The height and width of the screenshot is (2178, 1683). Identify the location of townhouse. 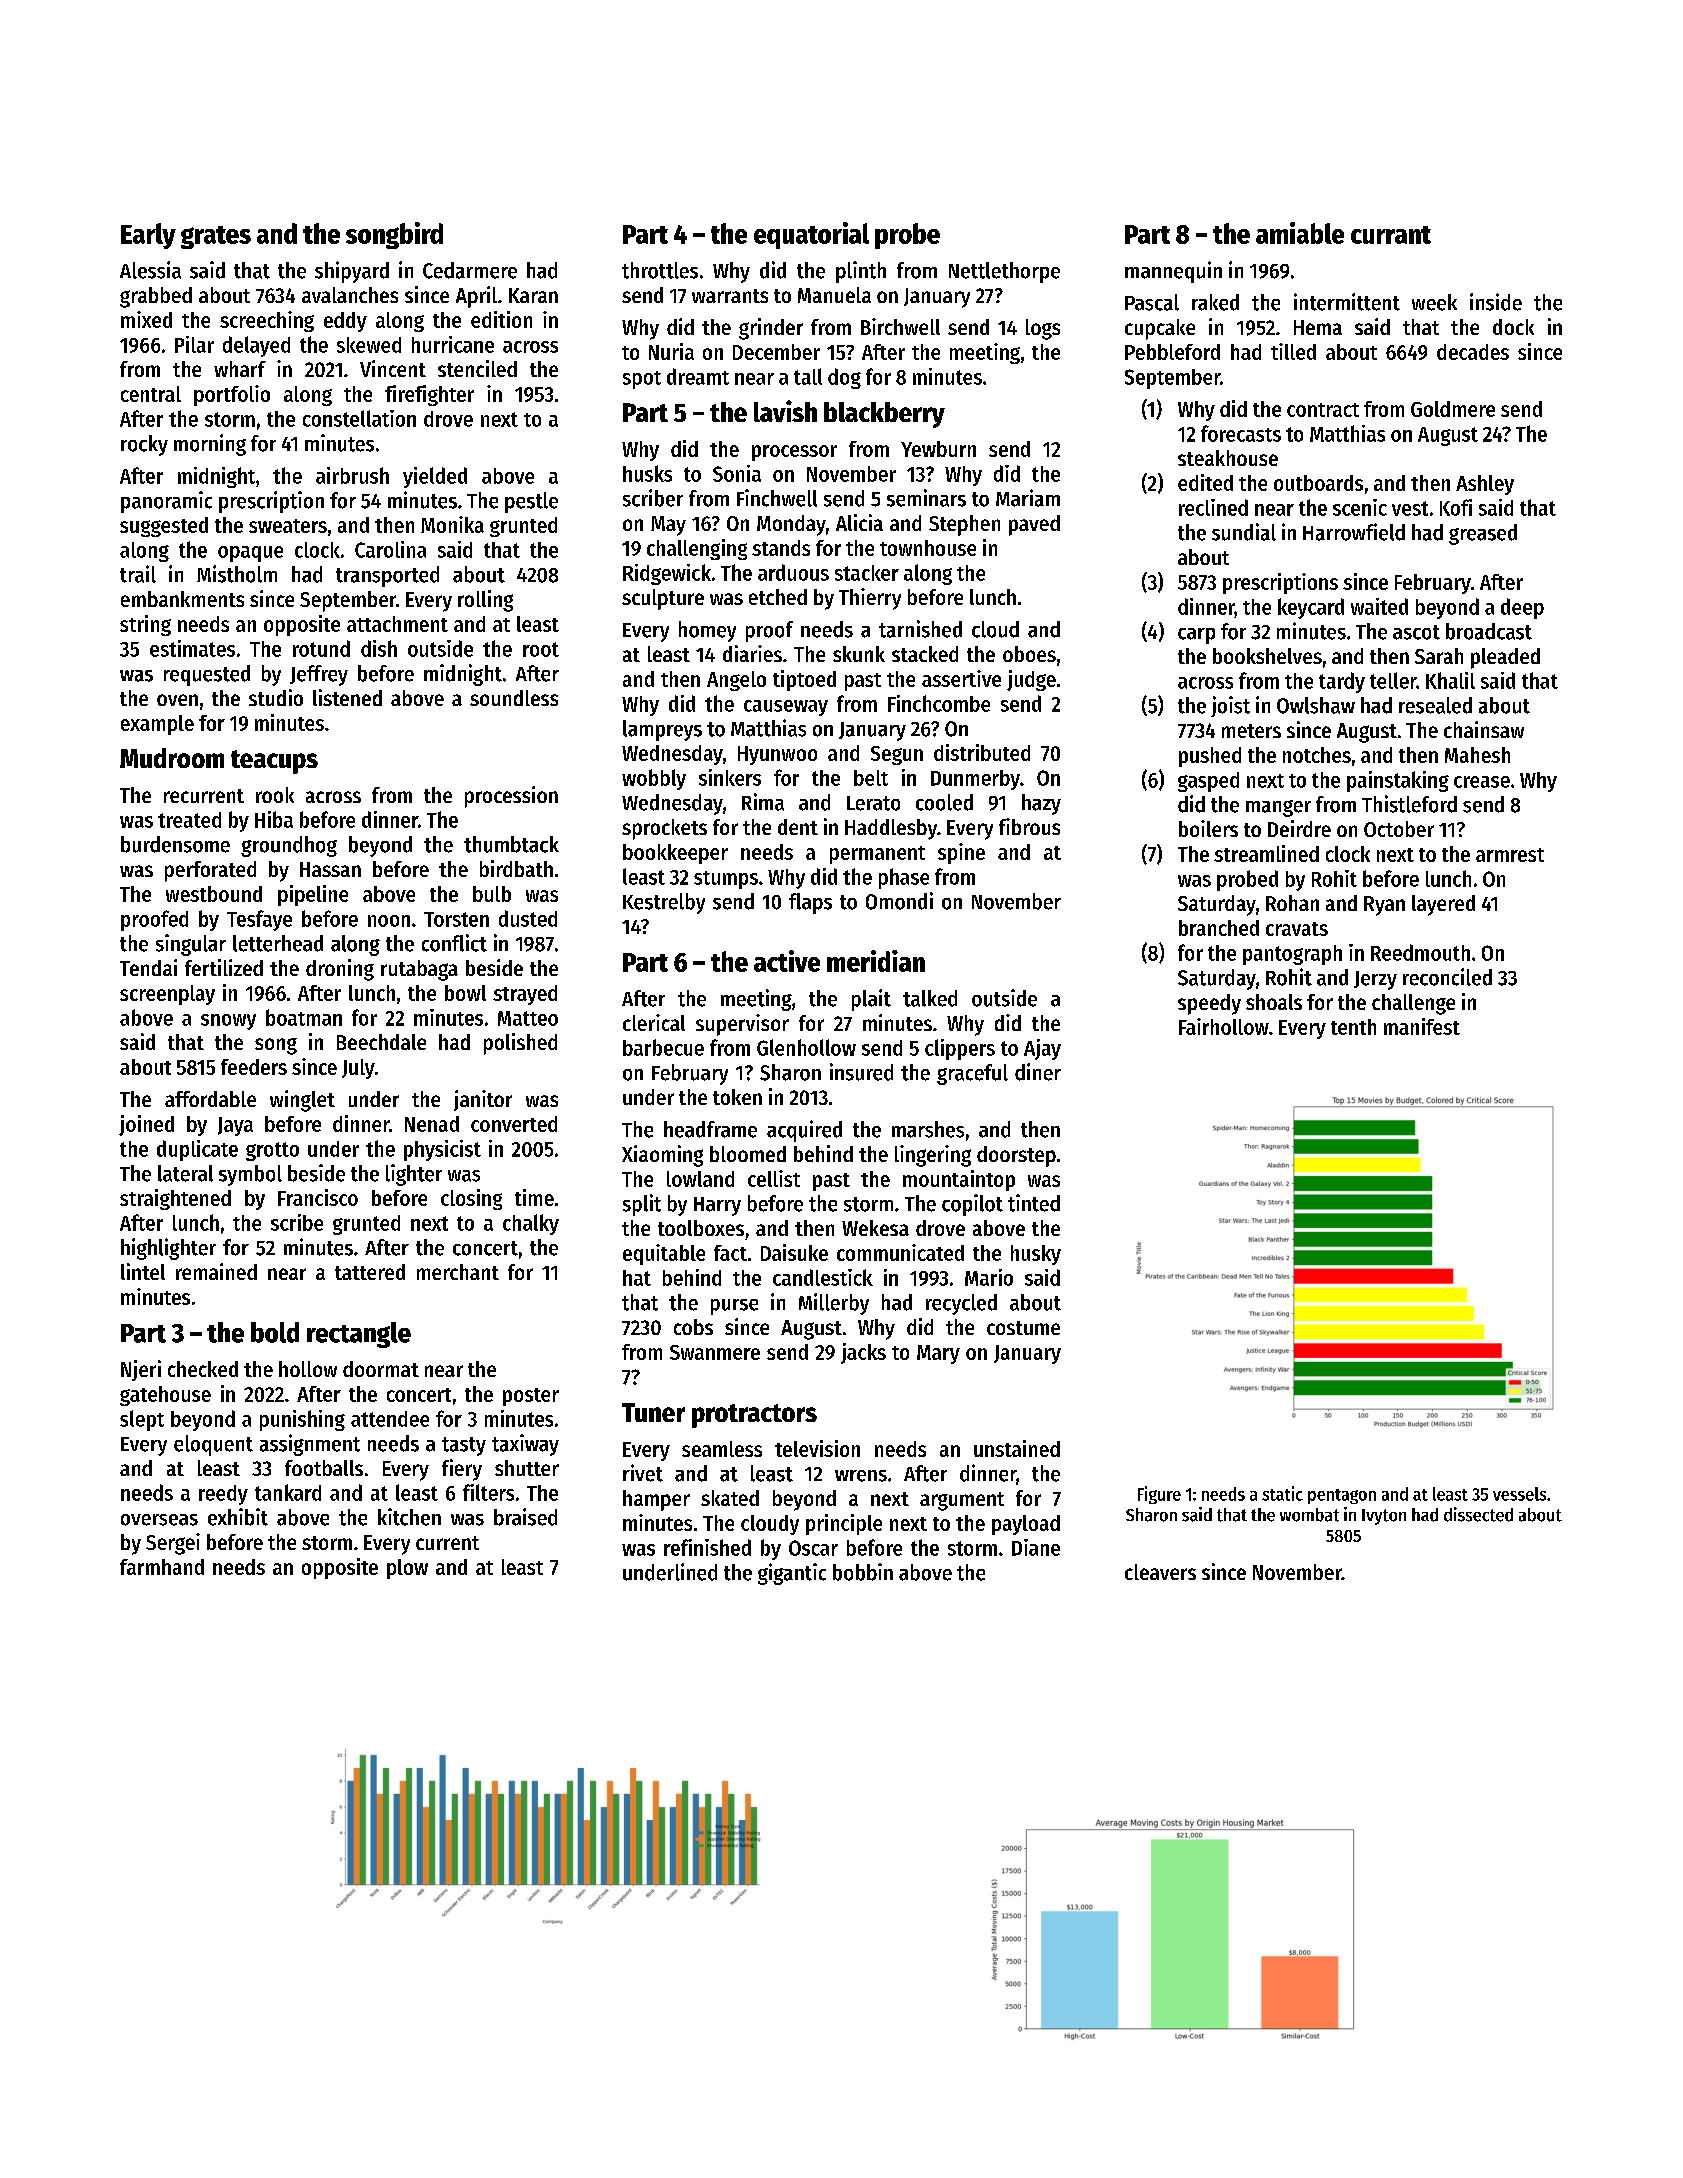
(928, 548).
